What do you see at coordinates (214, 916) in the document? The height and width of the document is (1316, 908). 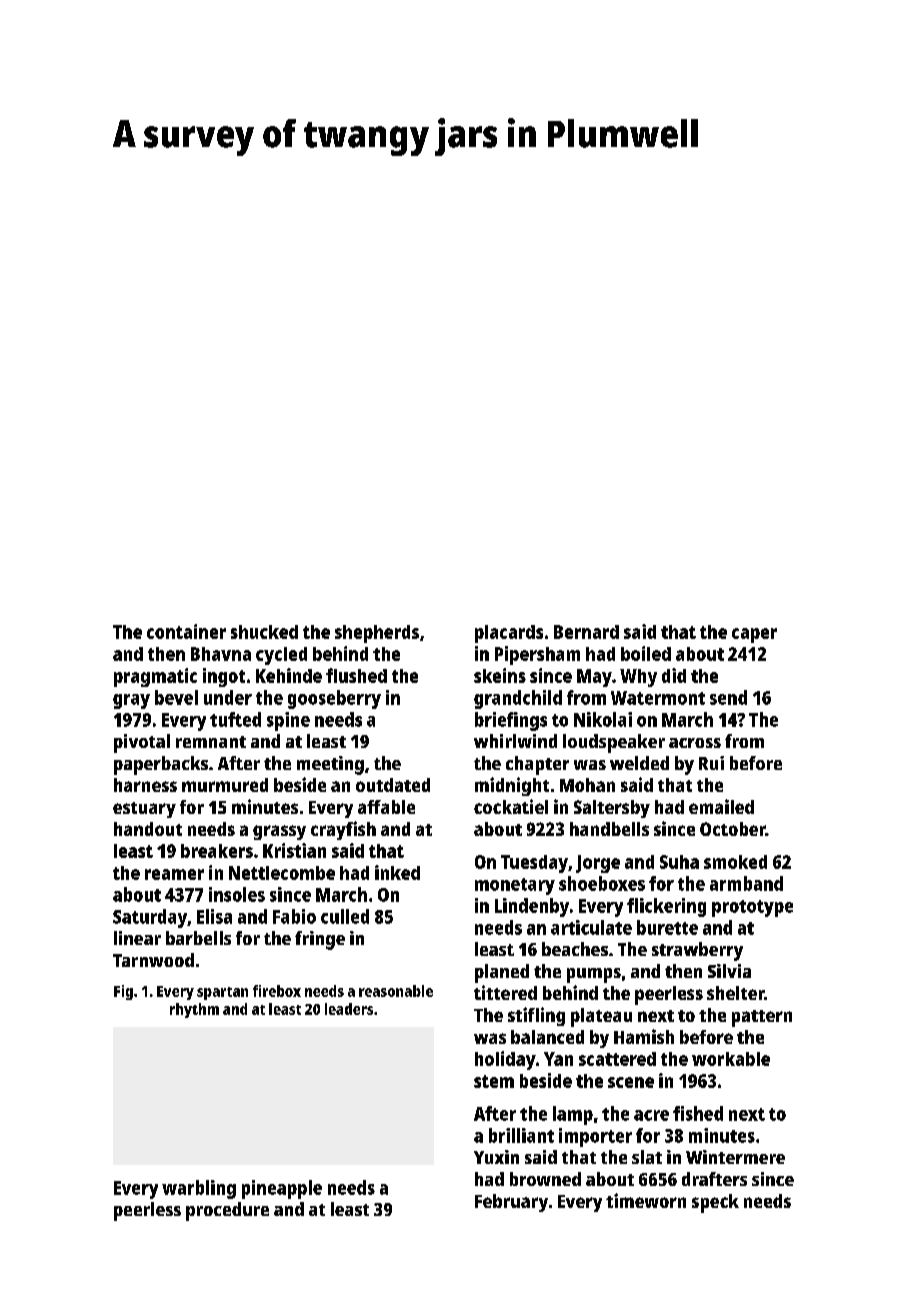 I see `Elisa` at bounding box center [214, 916].
